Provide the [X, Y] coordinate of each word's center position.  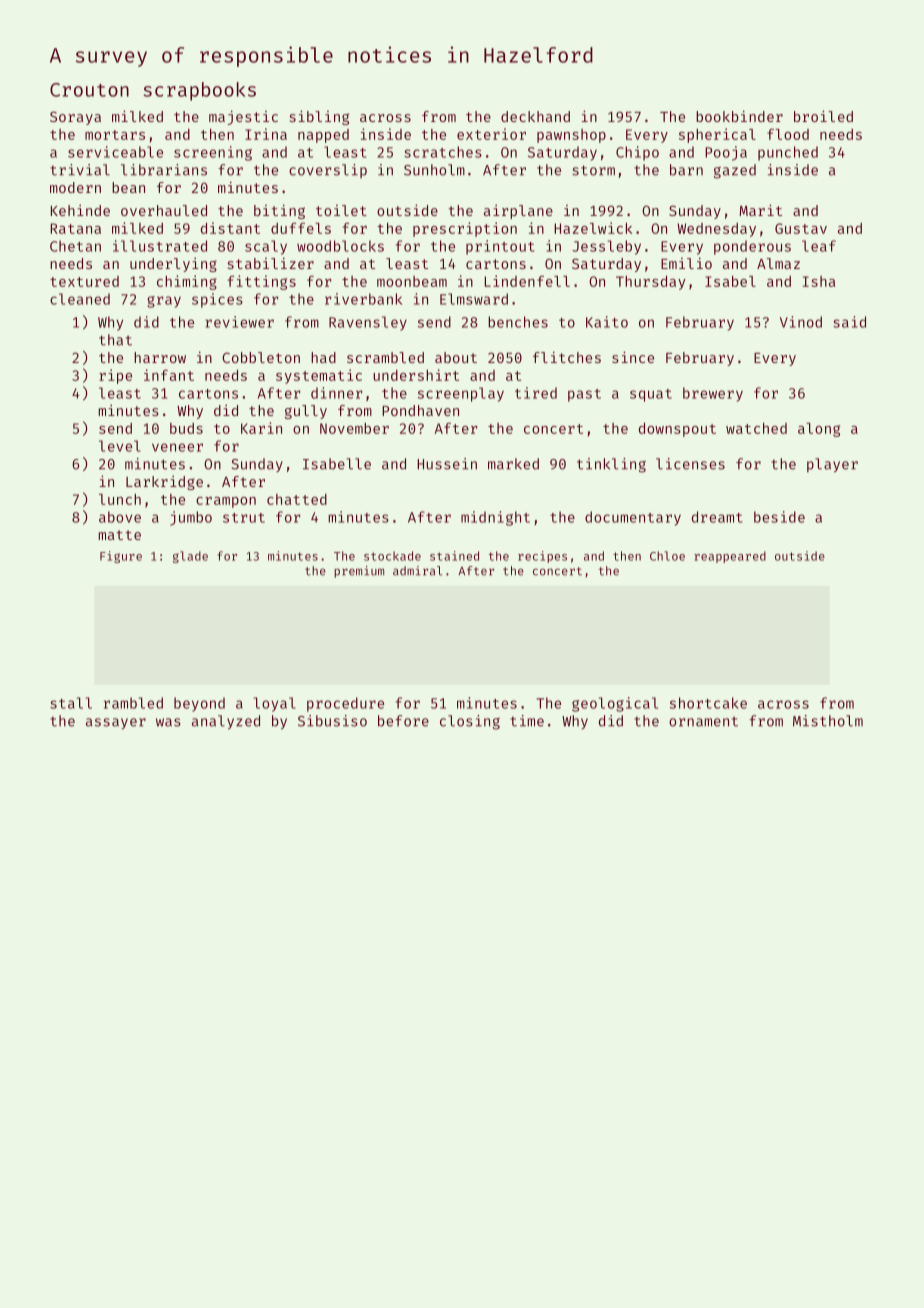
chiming [187, 282]
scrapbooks [199, 91]
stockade [392, 556]
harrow [160, 357]
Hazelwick [593, 228]
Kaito [607, 322]
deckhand [535, 116]
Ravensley [368, 323]
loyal [275, 704]
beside [779, 517]
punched [788, 153]
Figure [121, 557]
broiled [823, 116]
